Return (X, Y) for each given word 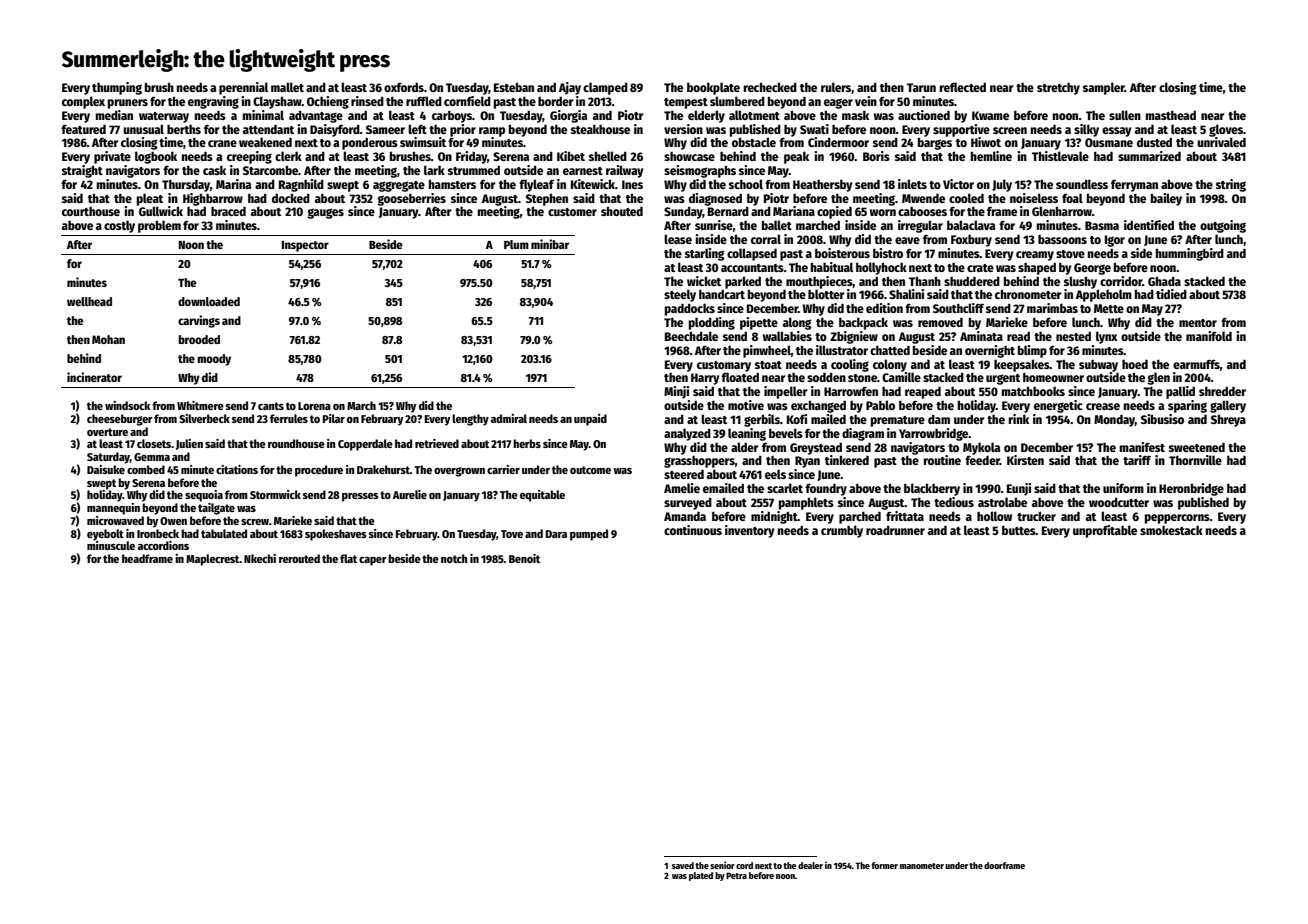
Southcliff (958, 308)
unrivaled (1221, 142)
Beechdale (691, 336)
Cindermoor (838, 142)
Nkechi (260, 558)
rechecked (770, 87)
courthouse (91, 211)
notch (454, 558)
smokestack (1171, 530)
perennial (243, 88)
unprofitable (1105, 531)
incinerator (94, 377)
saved (683, 865)
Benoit (524, 558)
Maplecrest (213, 560)
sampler (1104, 88)
